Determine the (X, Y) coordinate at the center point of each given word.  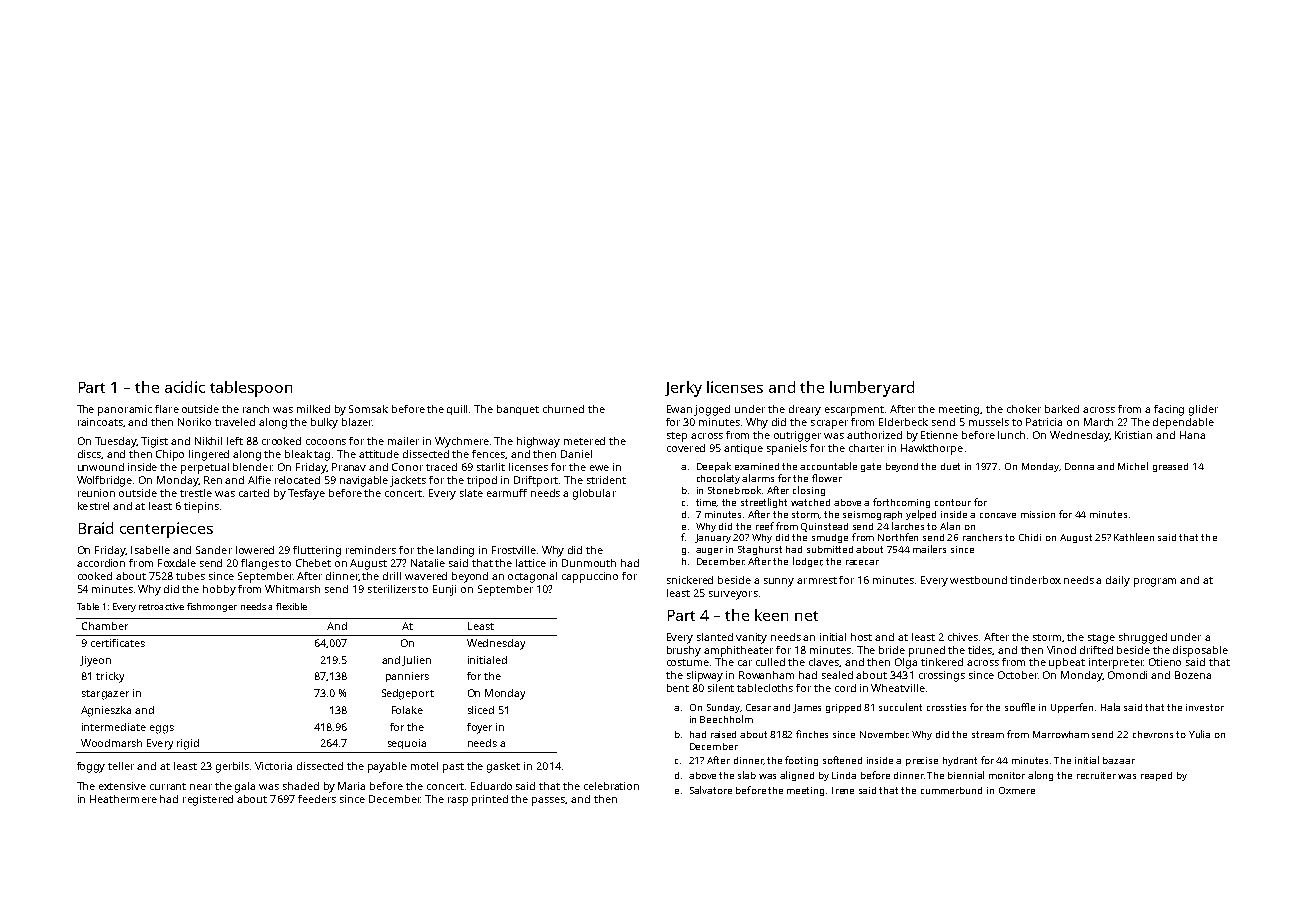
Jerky (683, 389)
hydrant (960, 761)
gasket (503, 767)
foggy (91, 767)
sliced (481, 710)
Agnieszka (106, 711)
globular (594, 494)
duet (950, 466)
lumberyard (872, 389)
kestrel (93, 506)
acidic (185, 387)
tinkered (942, 662)
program (1155, 582)
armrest (817, 580)
